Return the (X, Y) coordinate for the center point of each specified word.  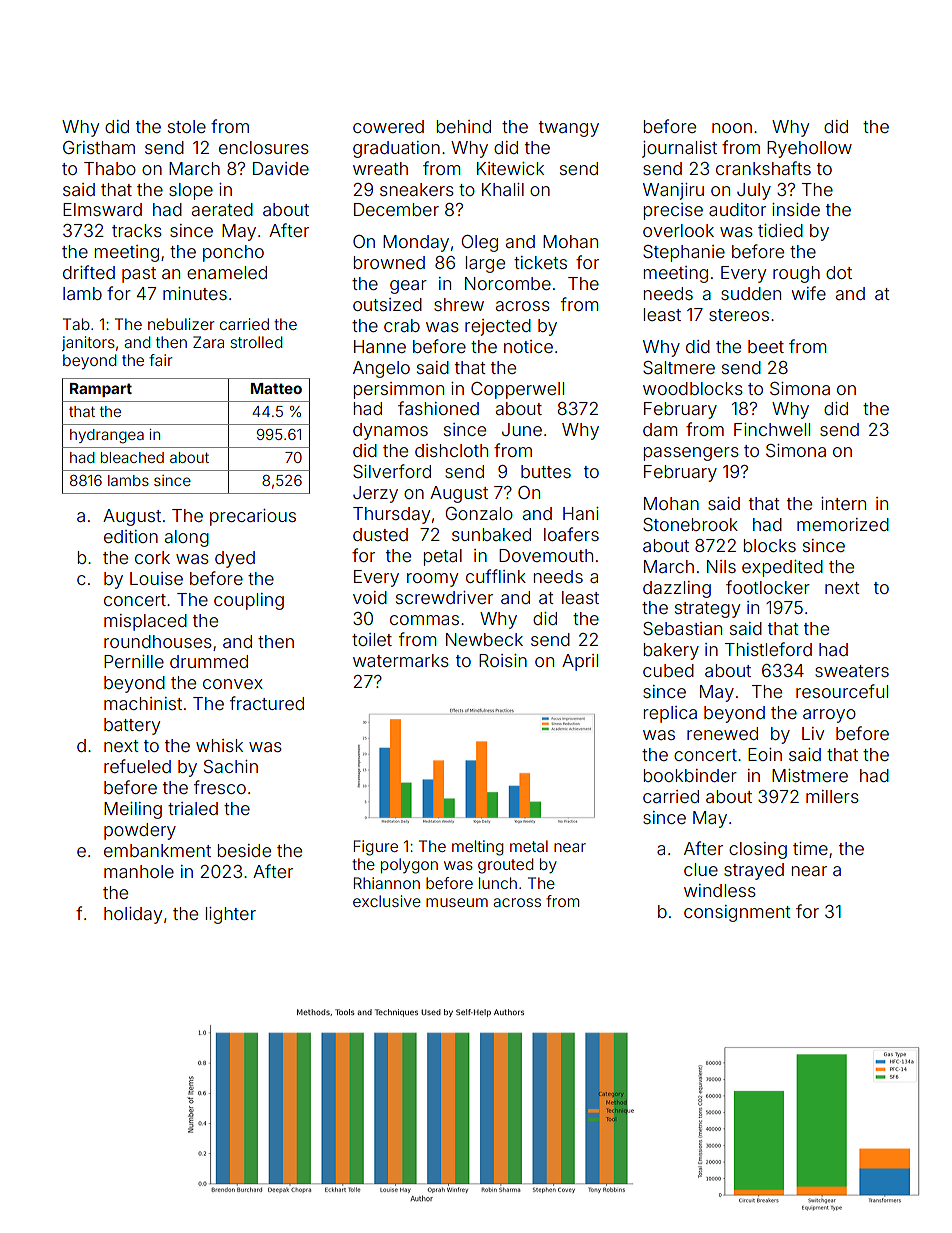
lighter (230, 915)
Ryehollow (809, 149)
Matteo (276, 388)
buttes (546, 471)
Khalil (503, 189)
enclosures (264, 147)
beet (766, 346)
